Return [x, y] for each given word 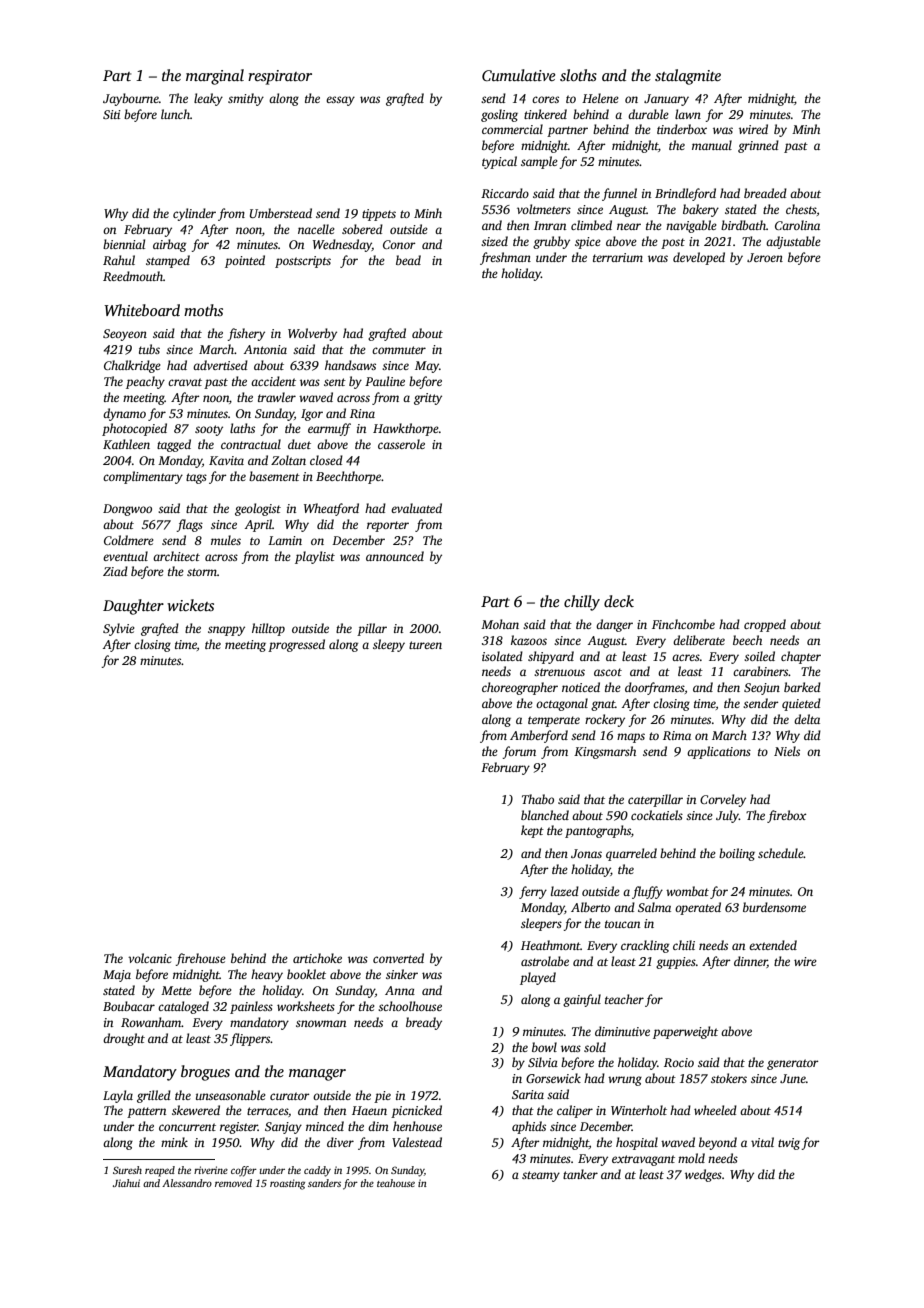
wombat [687, 891]
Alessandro [187, 1183]
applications [719, 752]
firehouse [200, 959]
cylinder [194, 214]
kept [532, 831]
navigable [691, 226]
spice [588, 243]
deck [619, 601]
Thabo [538, 799]
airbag [169, 245]
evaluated [416, 508]
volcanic [150, 958]
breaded [765, 193]
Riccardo [505, 193]
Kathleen [126, 444]
